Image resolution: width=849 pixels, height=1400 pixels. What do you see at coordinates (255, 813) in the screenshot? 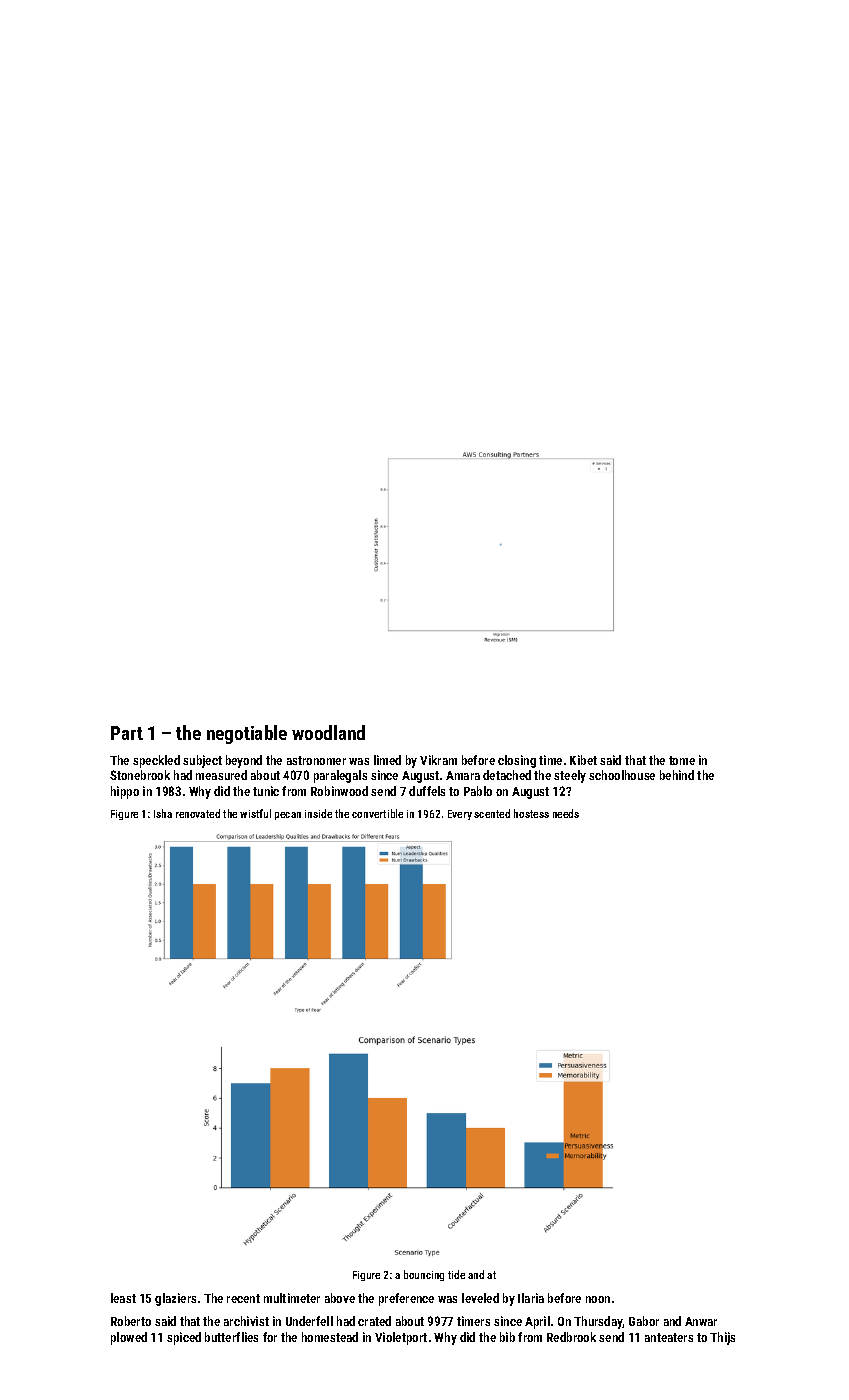
I see `wistful` at bounding box center [255, 813].
